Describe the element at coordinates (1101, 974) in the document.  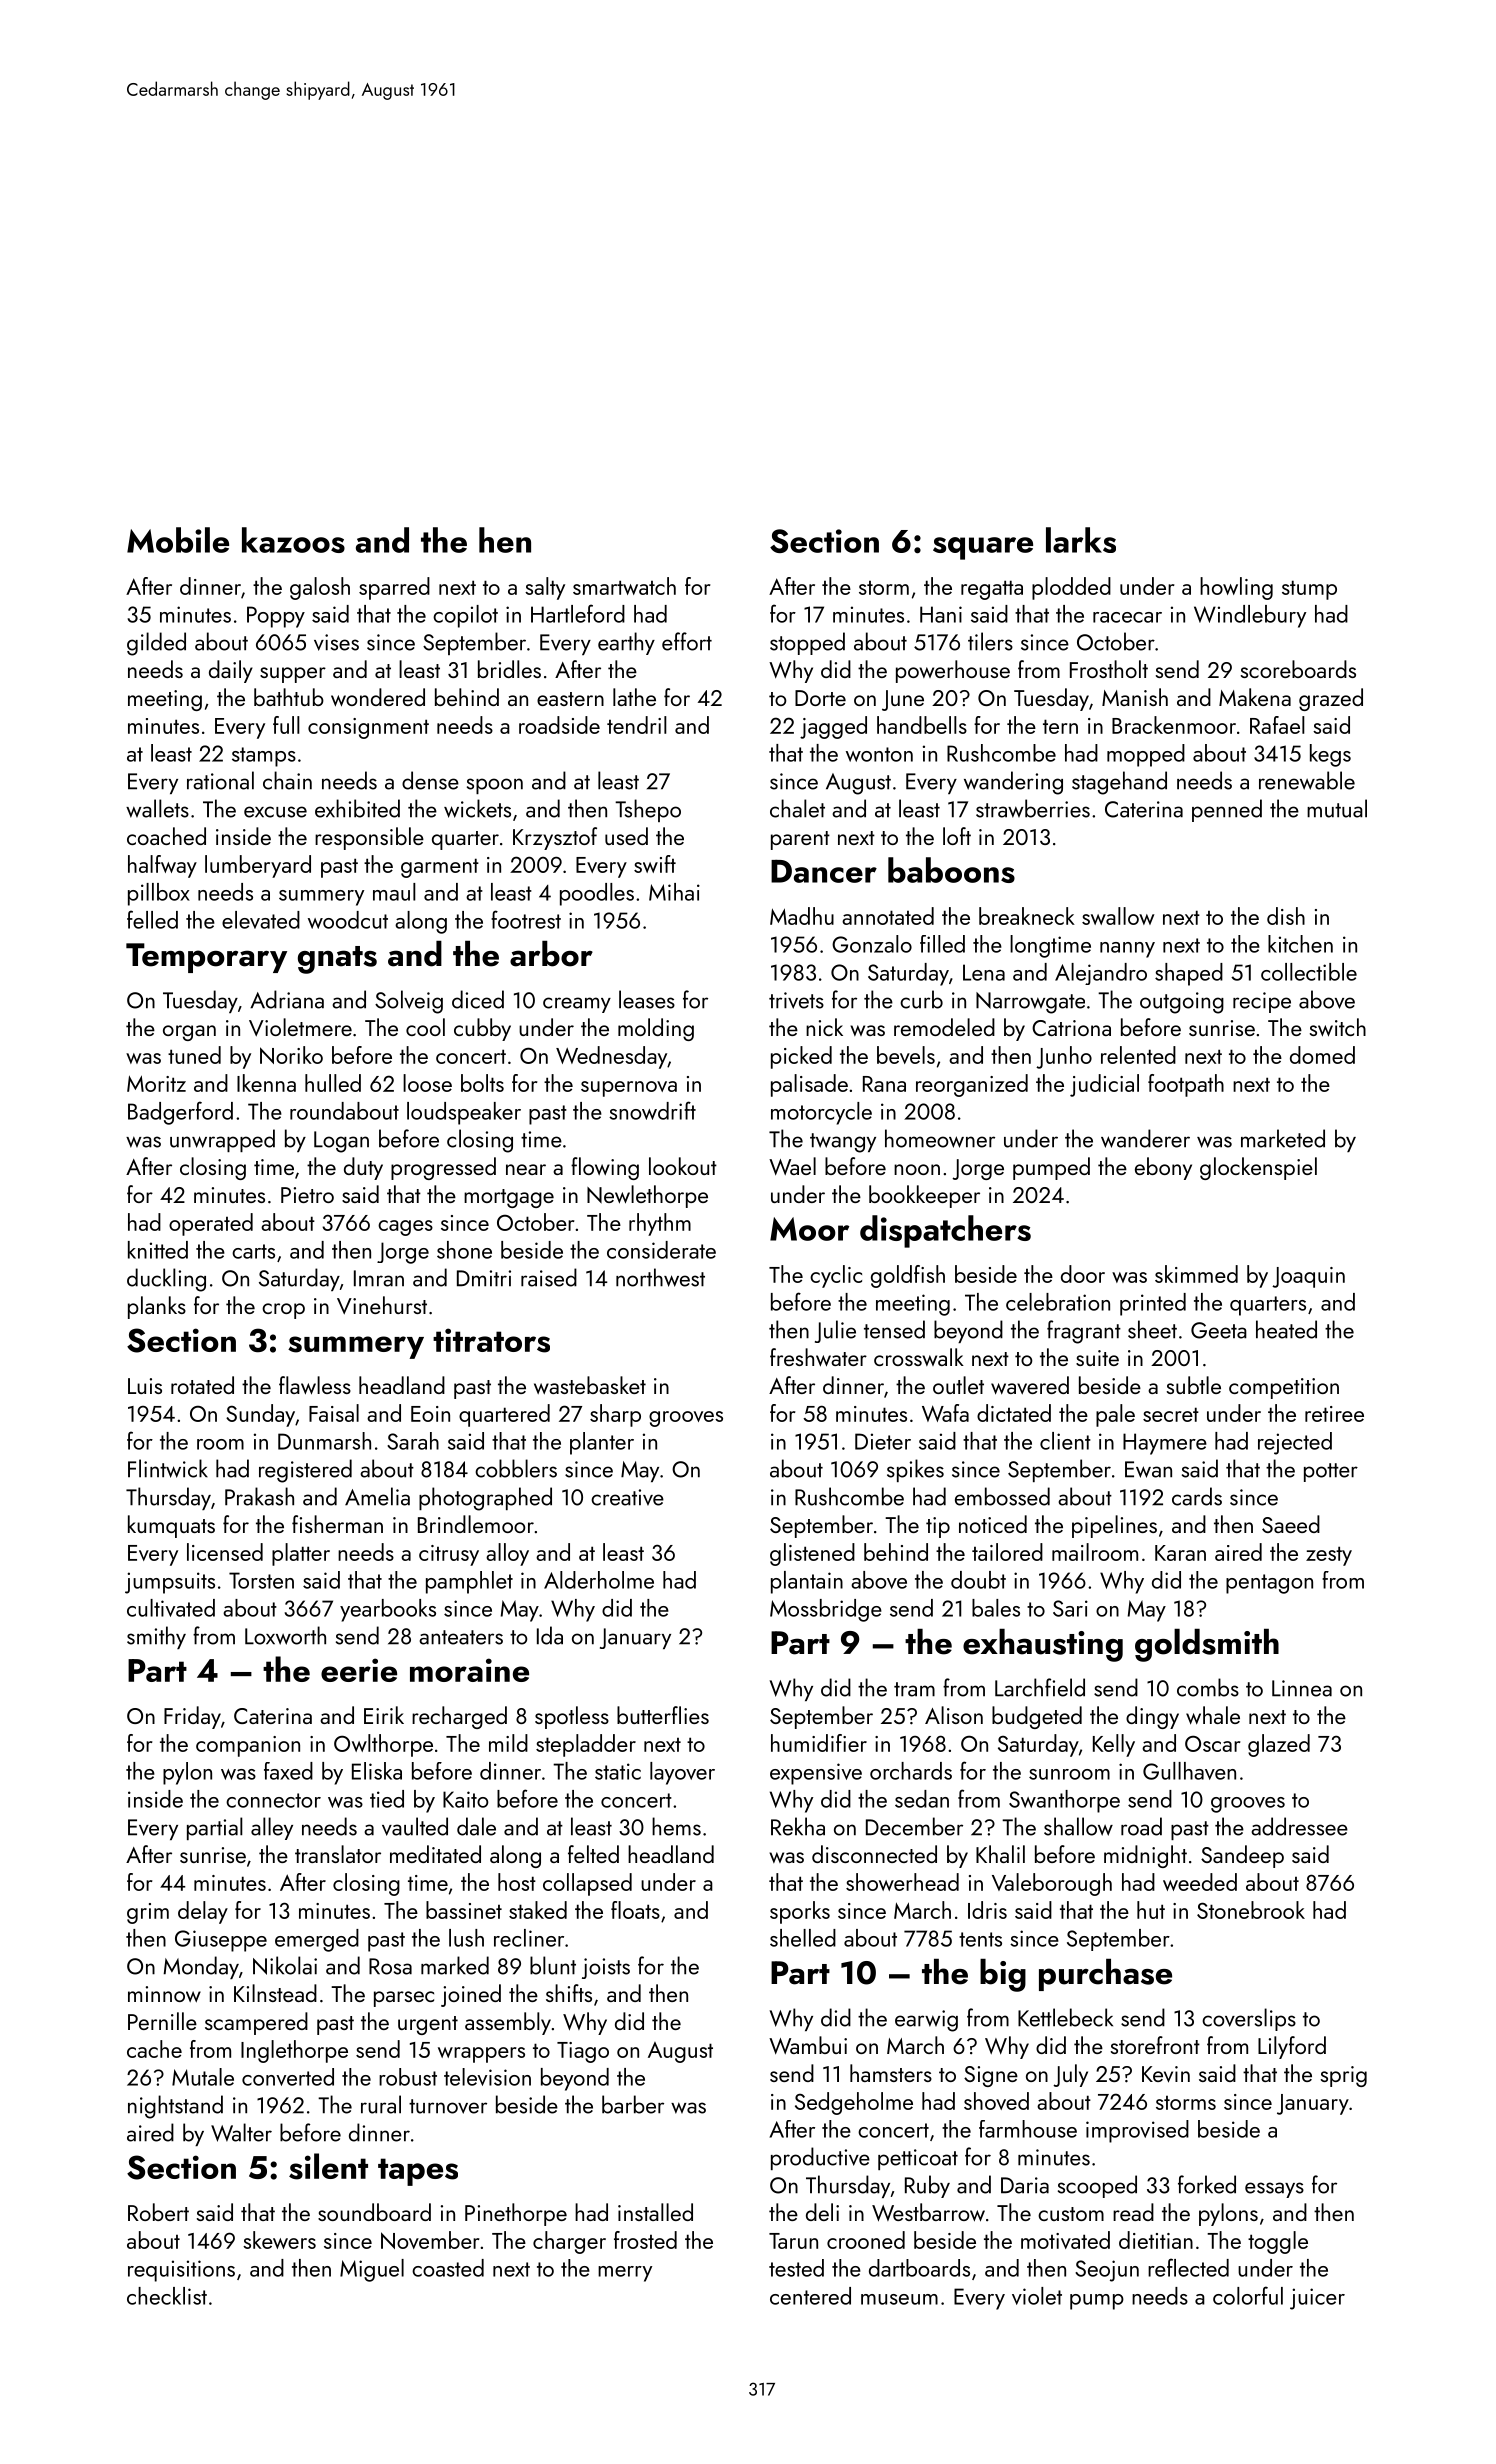
I see `Alejandro` at that location.
